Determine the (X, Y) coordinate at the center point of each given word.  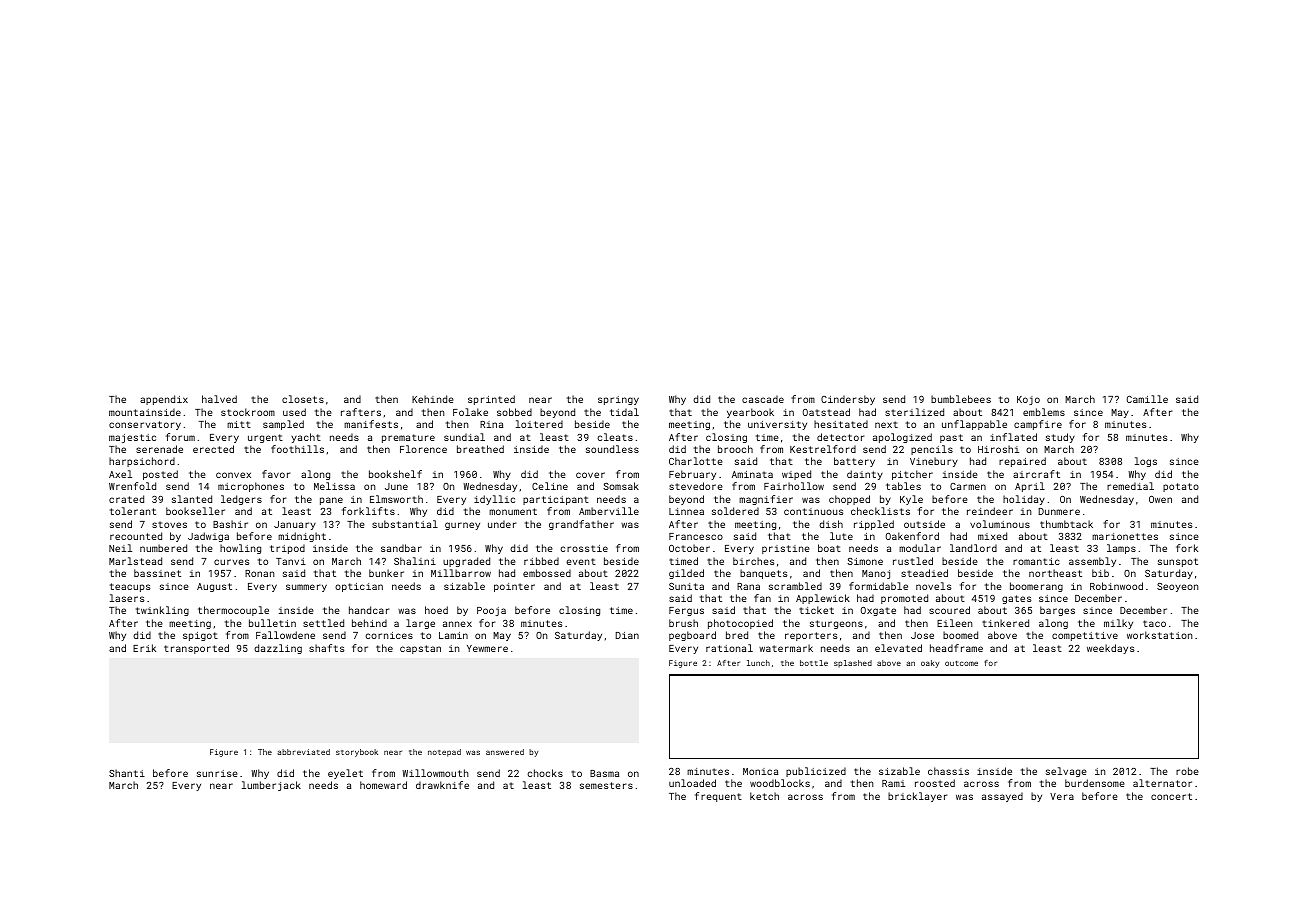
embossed (547, 573)
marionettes (1125, 536)
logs (1146, 462)
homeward (383, 785)
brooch (735, 449)
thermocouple (233, 611)
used (294, 412)
